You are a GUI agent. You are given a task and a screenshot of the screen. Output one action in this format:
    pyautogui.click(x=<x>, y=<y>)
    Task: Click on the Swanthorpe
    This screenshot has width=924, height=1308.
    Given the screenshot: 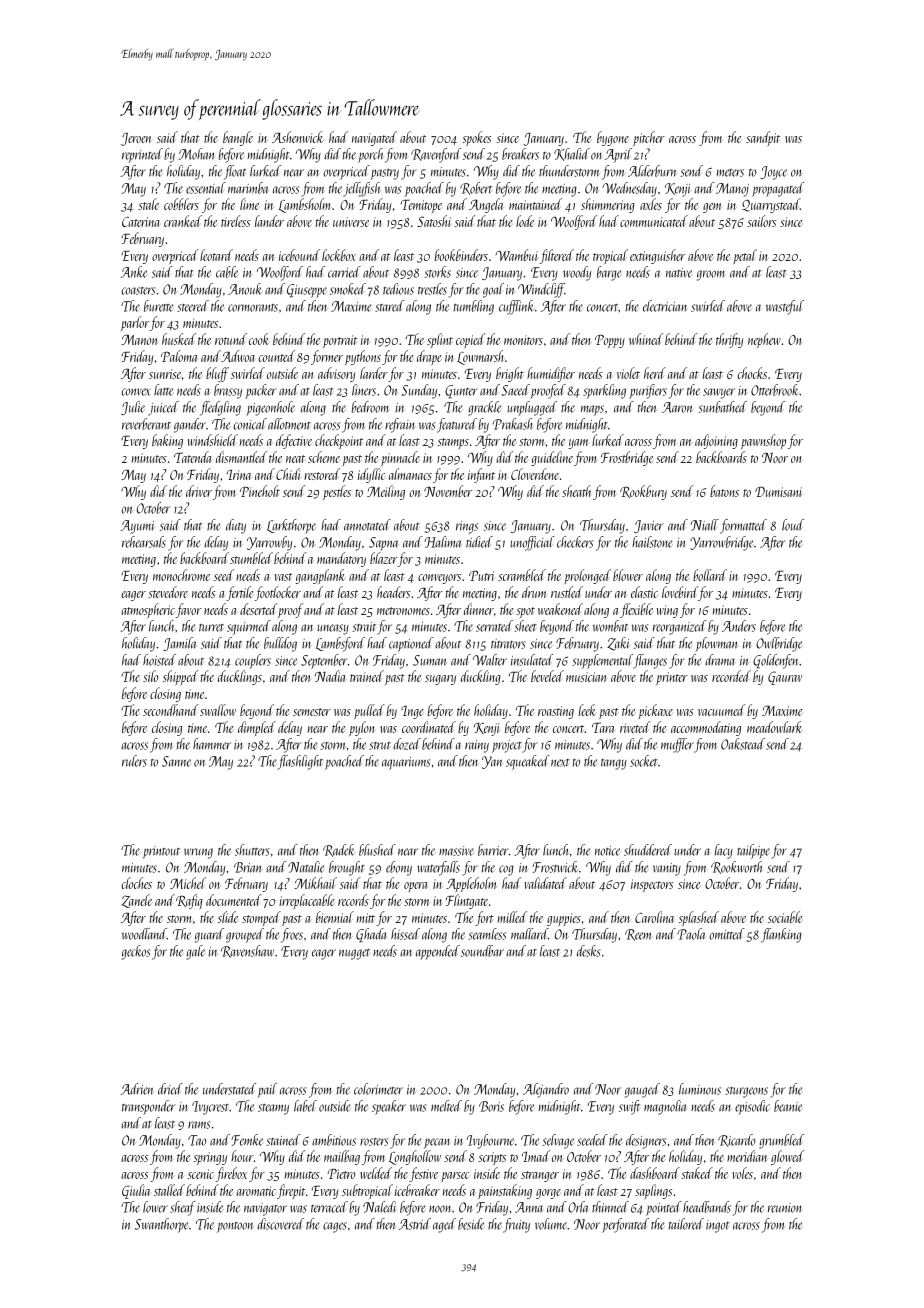 What is the action you would take?
    pyautogui.click(x=161, y=1225)
